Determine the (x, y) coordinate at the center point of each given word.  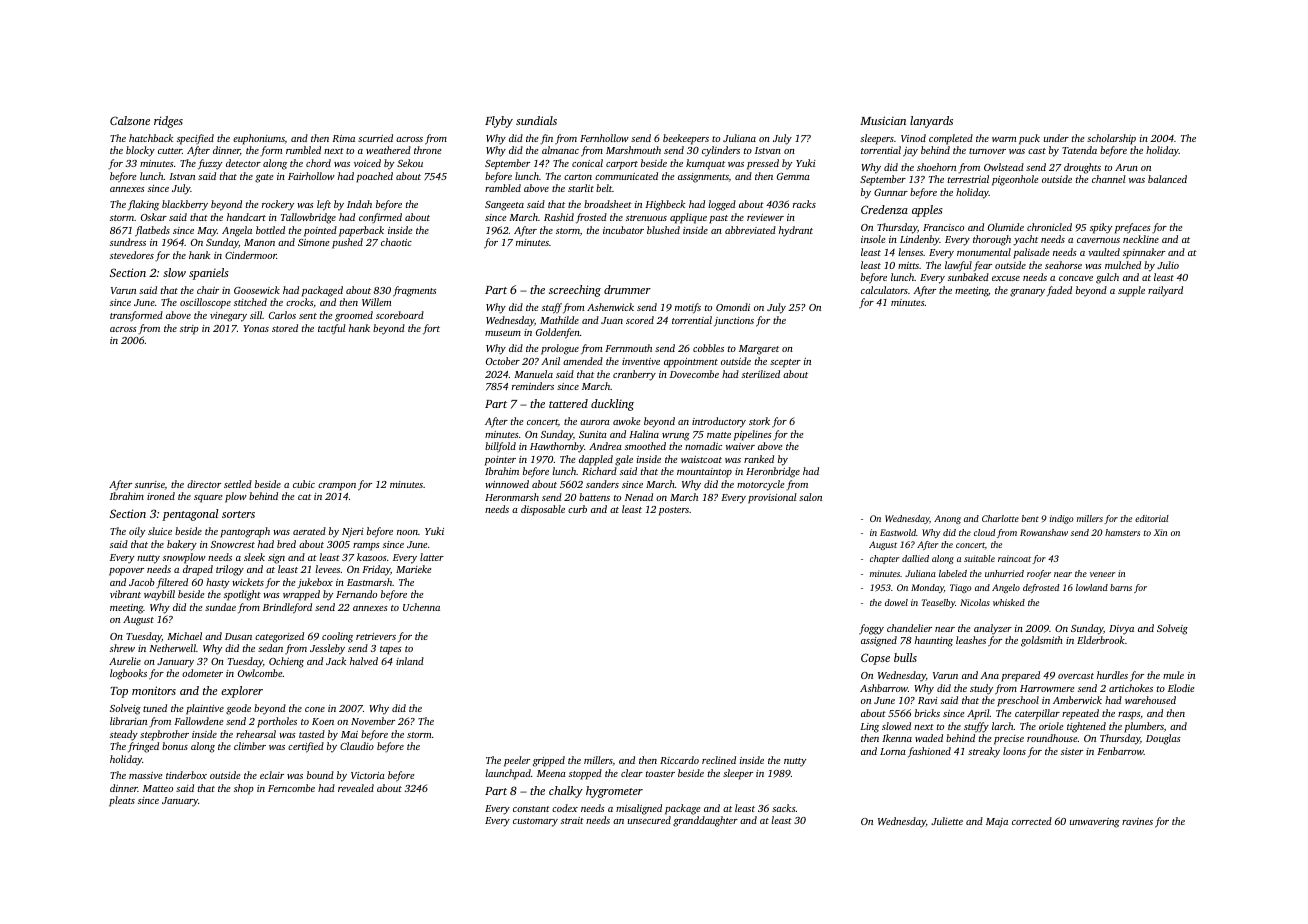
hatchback (151, 138)
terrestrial (968, 179)
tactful (332, 329)
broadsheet (608, 204)
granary (1027, 293)
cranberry (634, 375)
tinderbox (186, 775)
